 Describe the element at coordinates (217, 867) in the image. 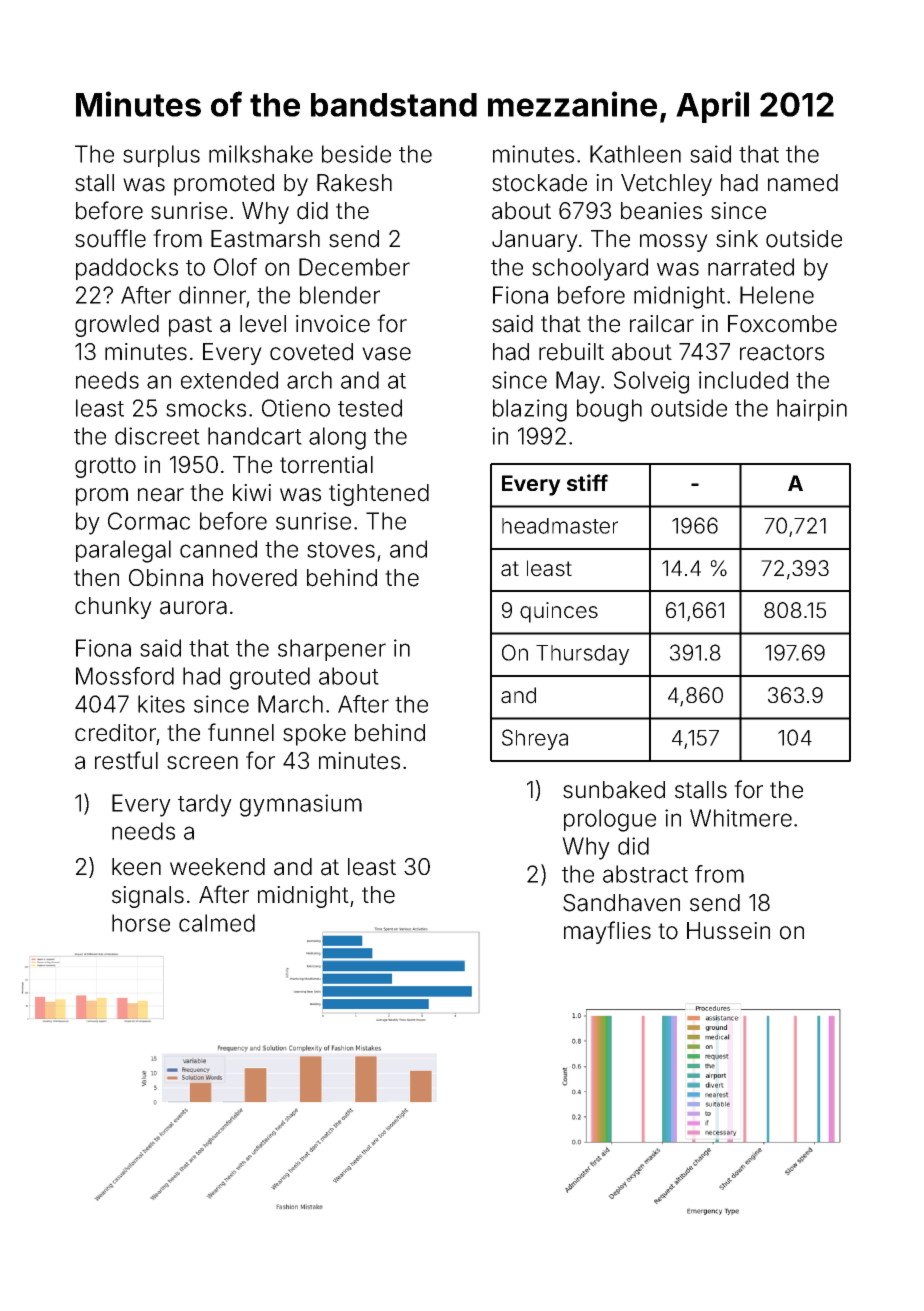

I see `weekend` at that location.
